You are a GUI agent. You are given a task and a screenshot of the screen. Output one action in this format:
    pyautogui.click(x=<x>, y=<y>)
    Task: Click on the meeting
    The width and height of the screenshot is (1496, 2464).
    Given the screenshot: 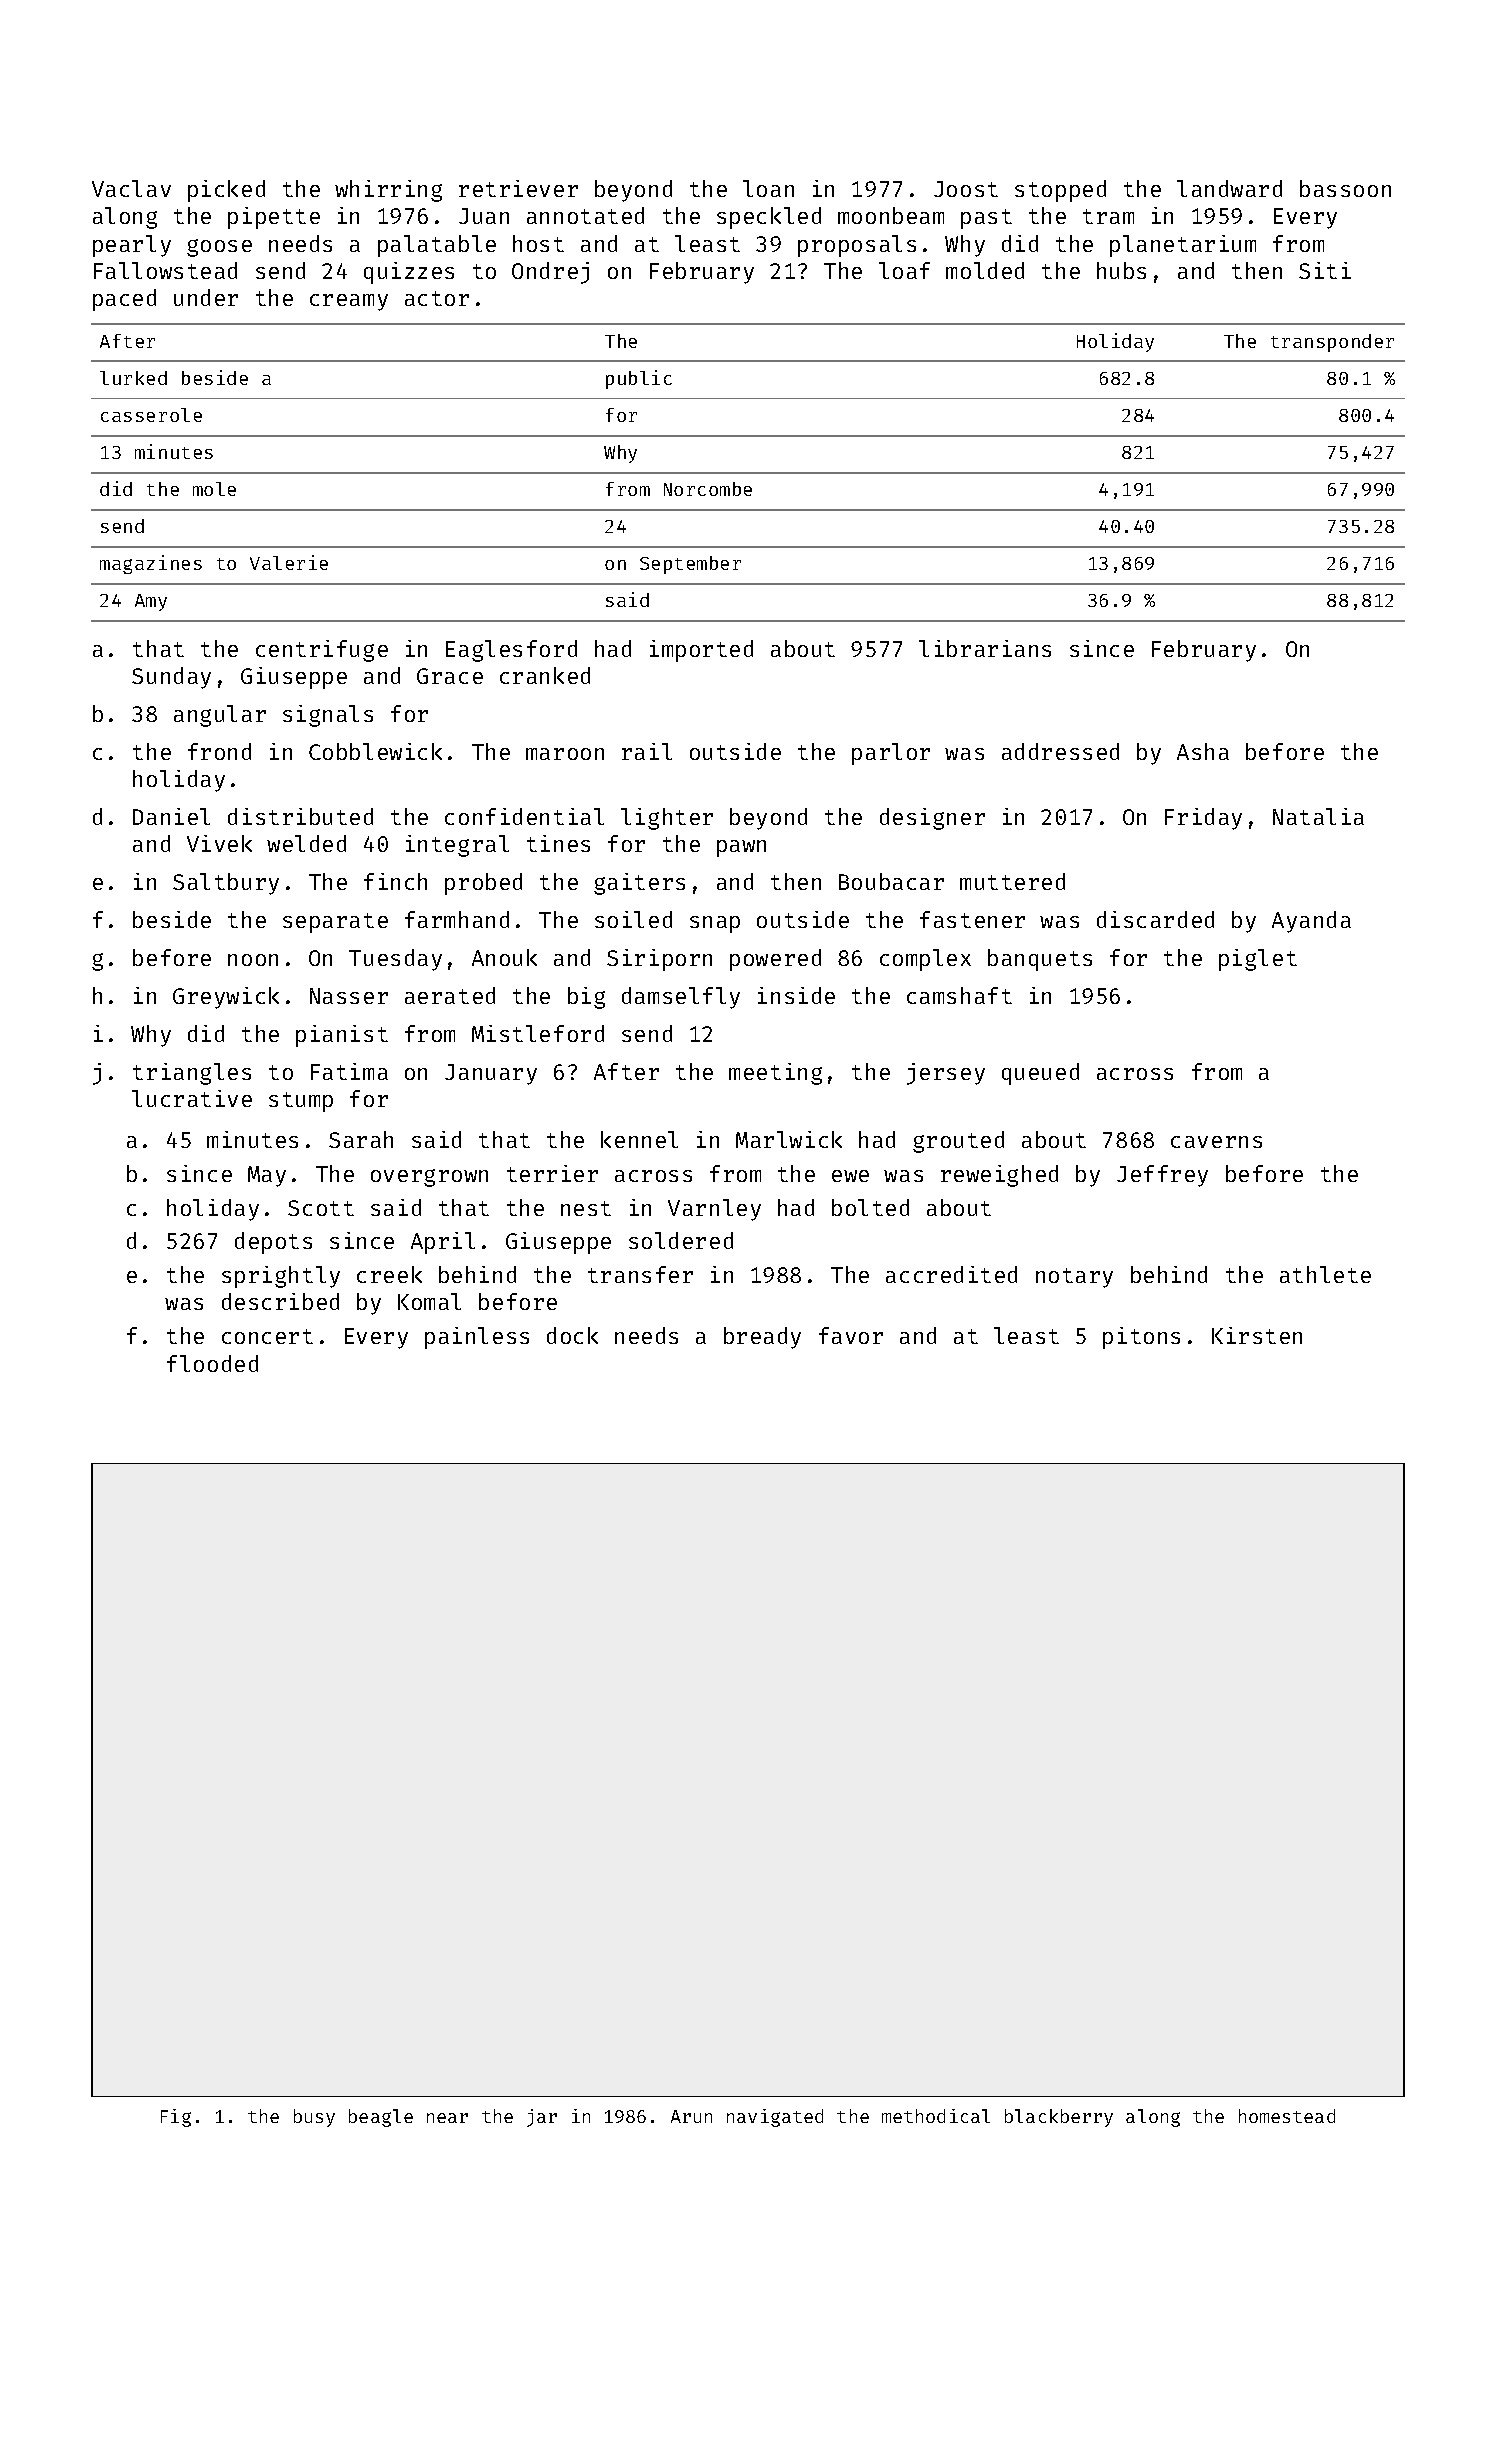 What is the action you would take?
    pyautogui.click(x=775, y=1074)
